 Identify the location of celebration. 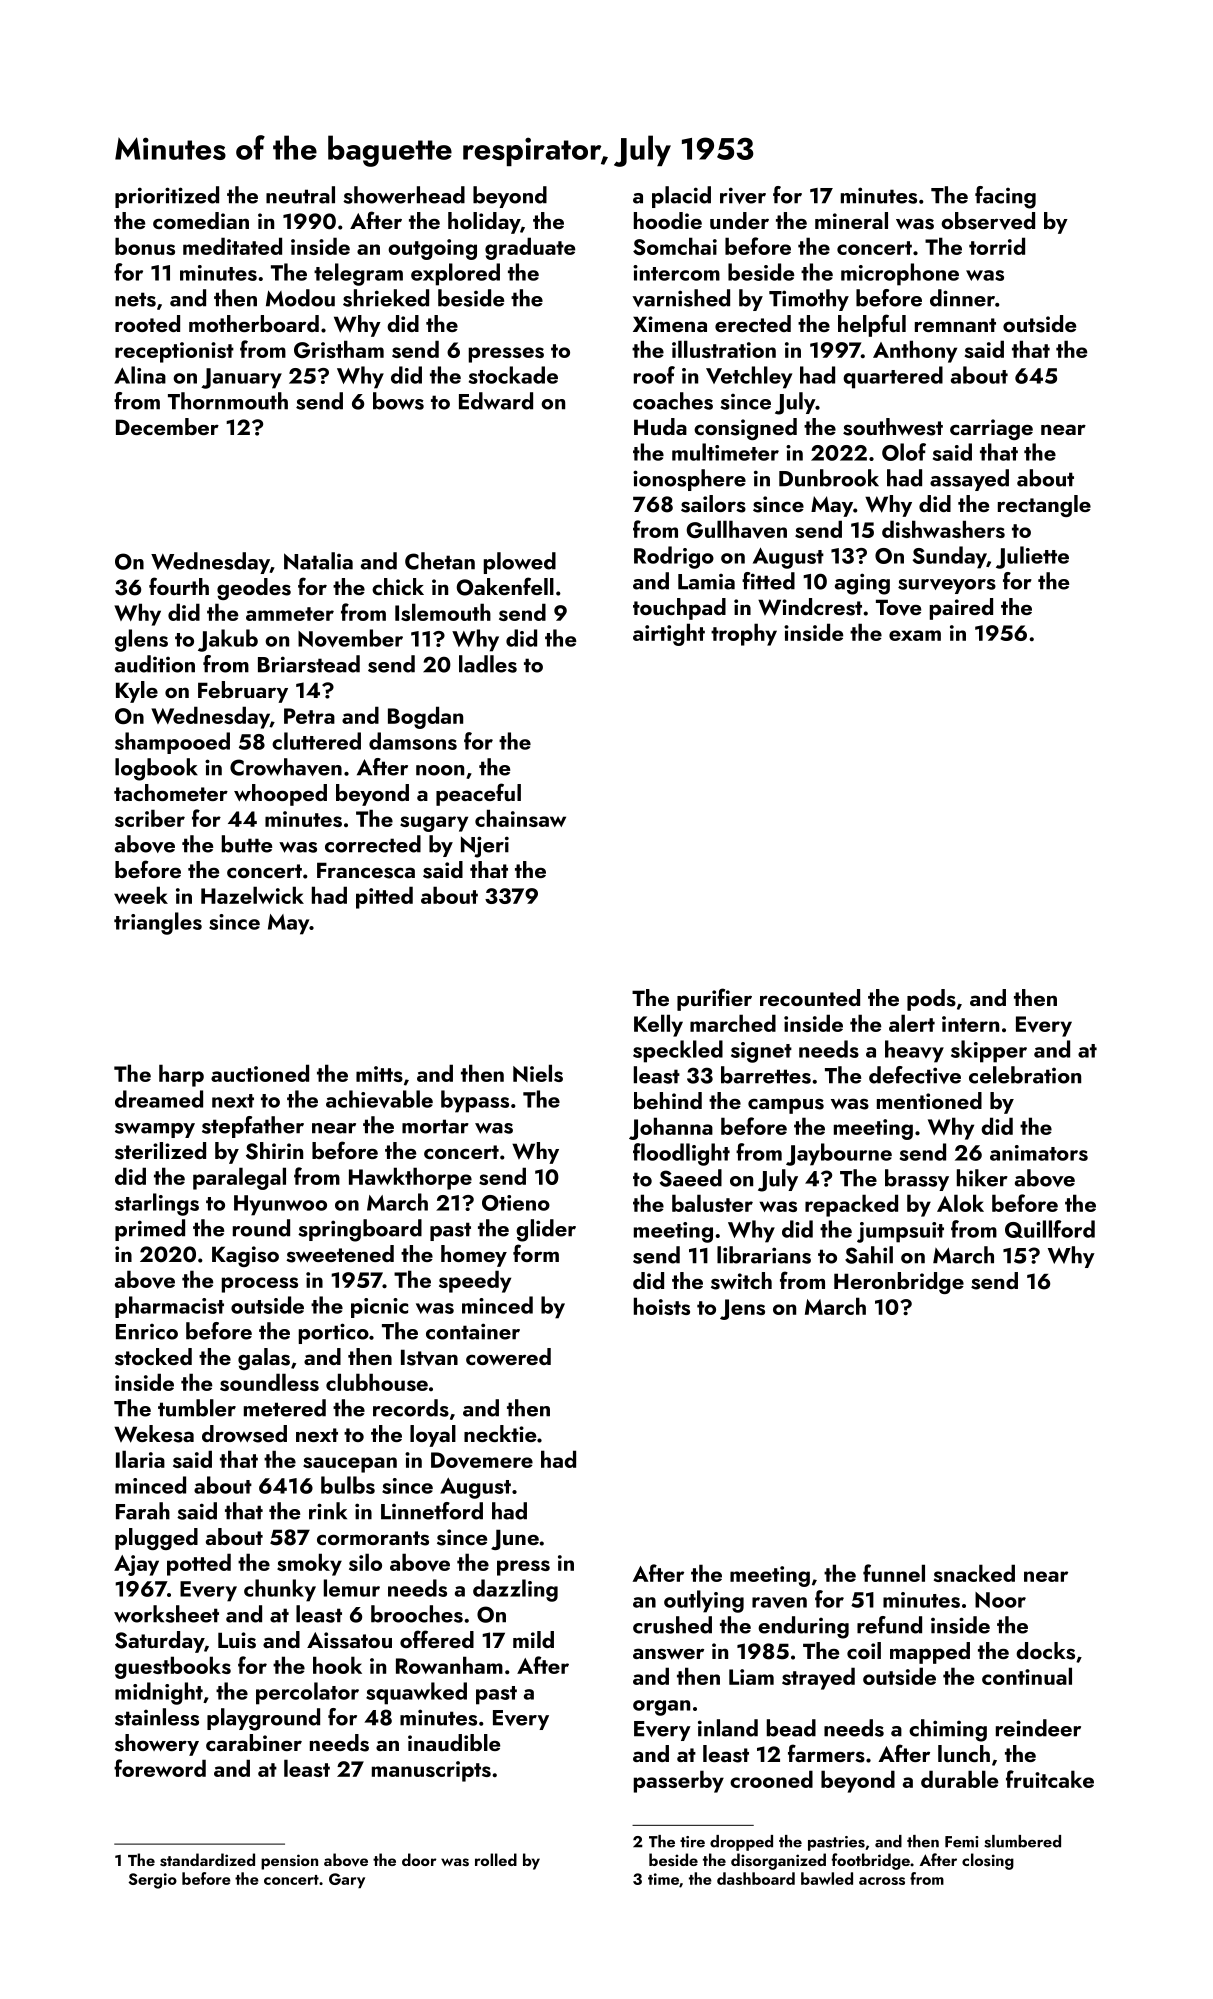
(1025, 1075).
